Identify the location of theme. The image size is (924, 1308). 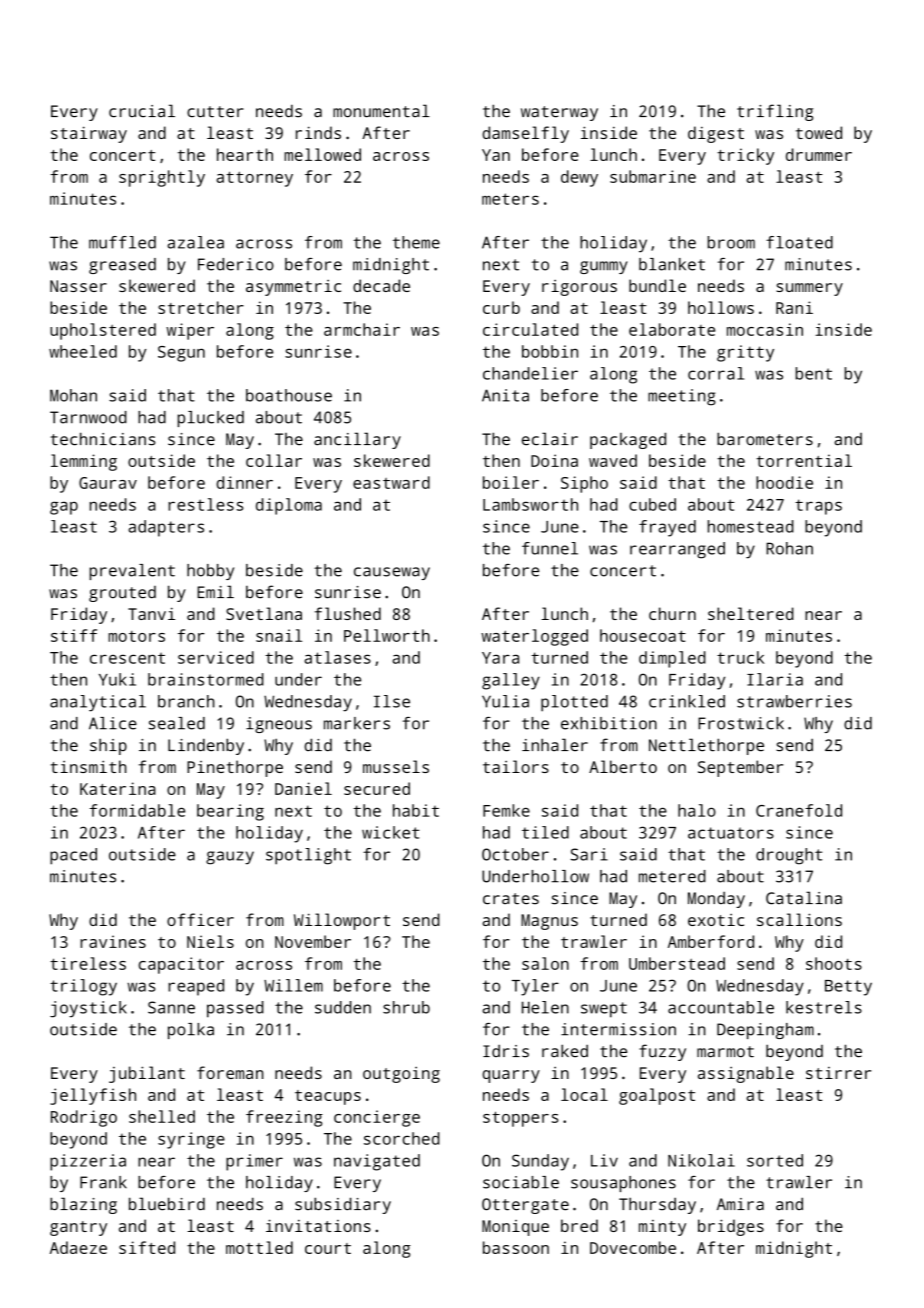
(416, 242).
